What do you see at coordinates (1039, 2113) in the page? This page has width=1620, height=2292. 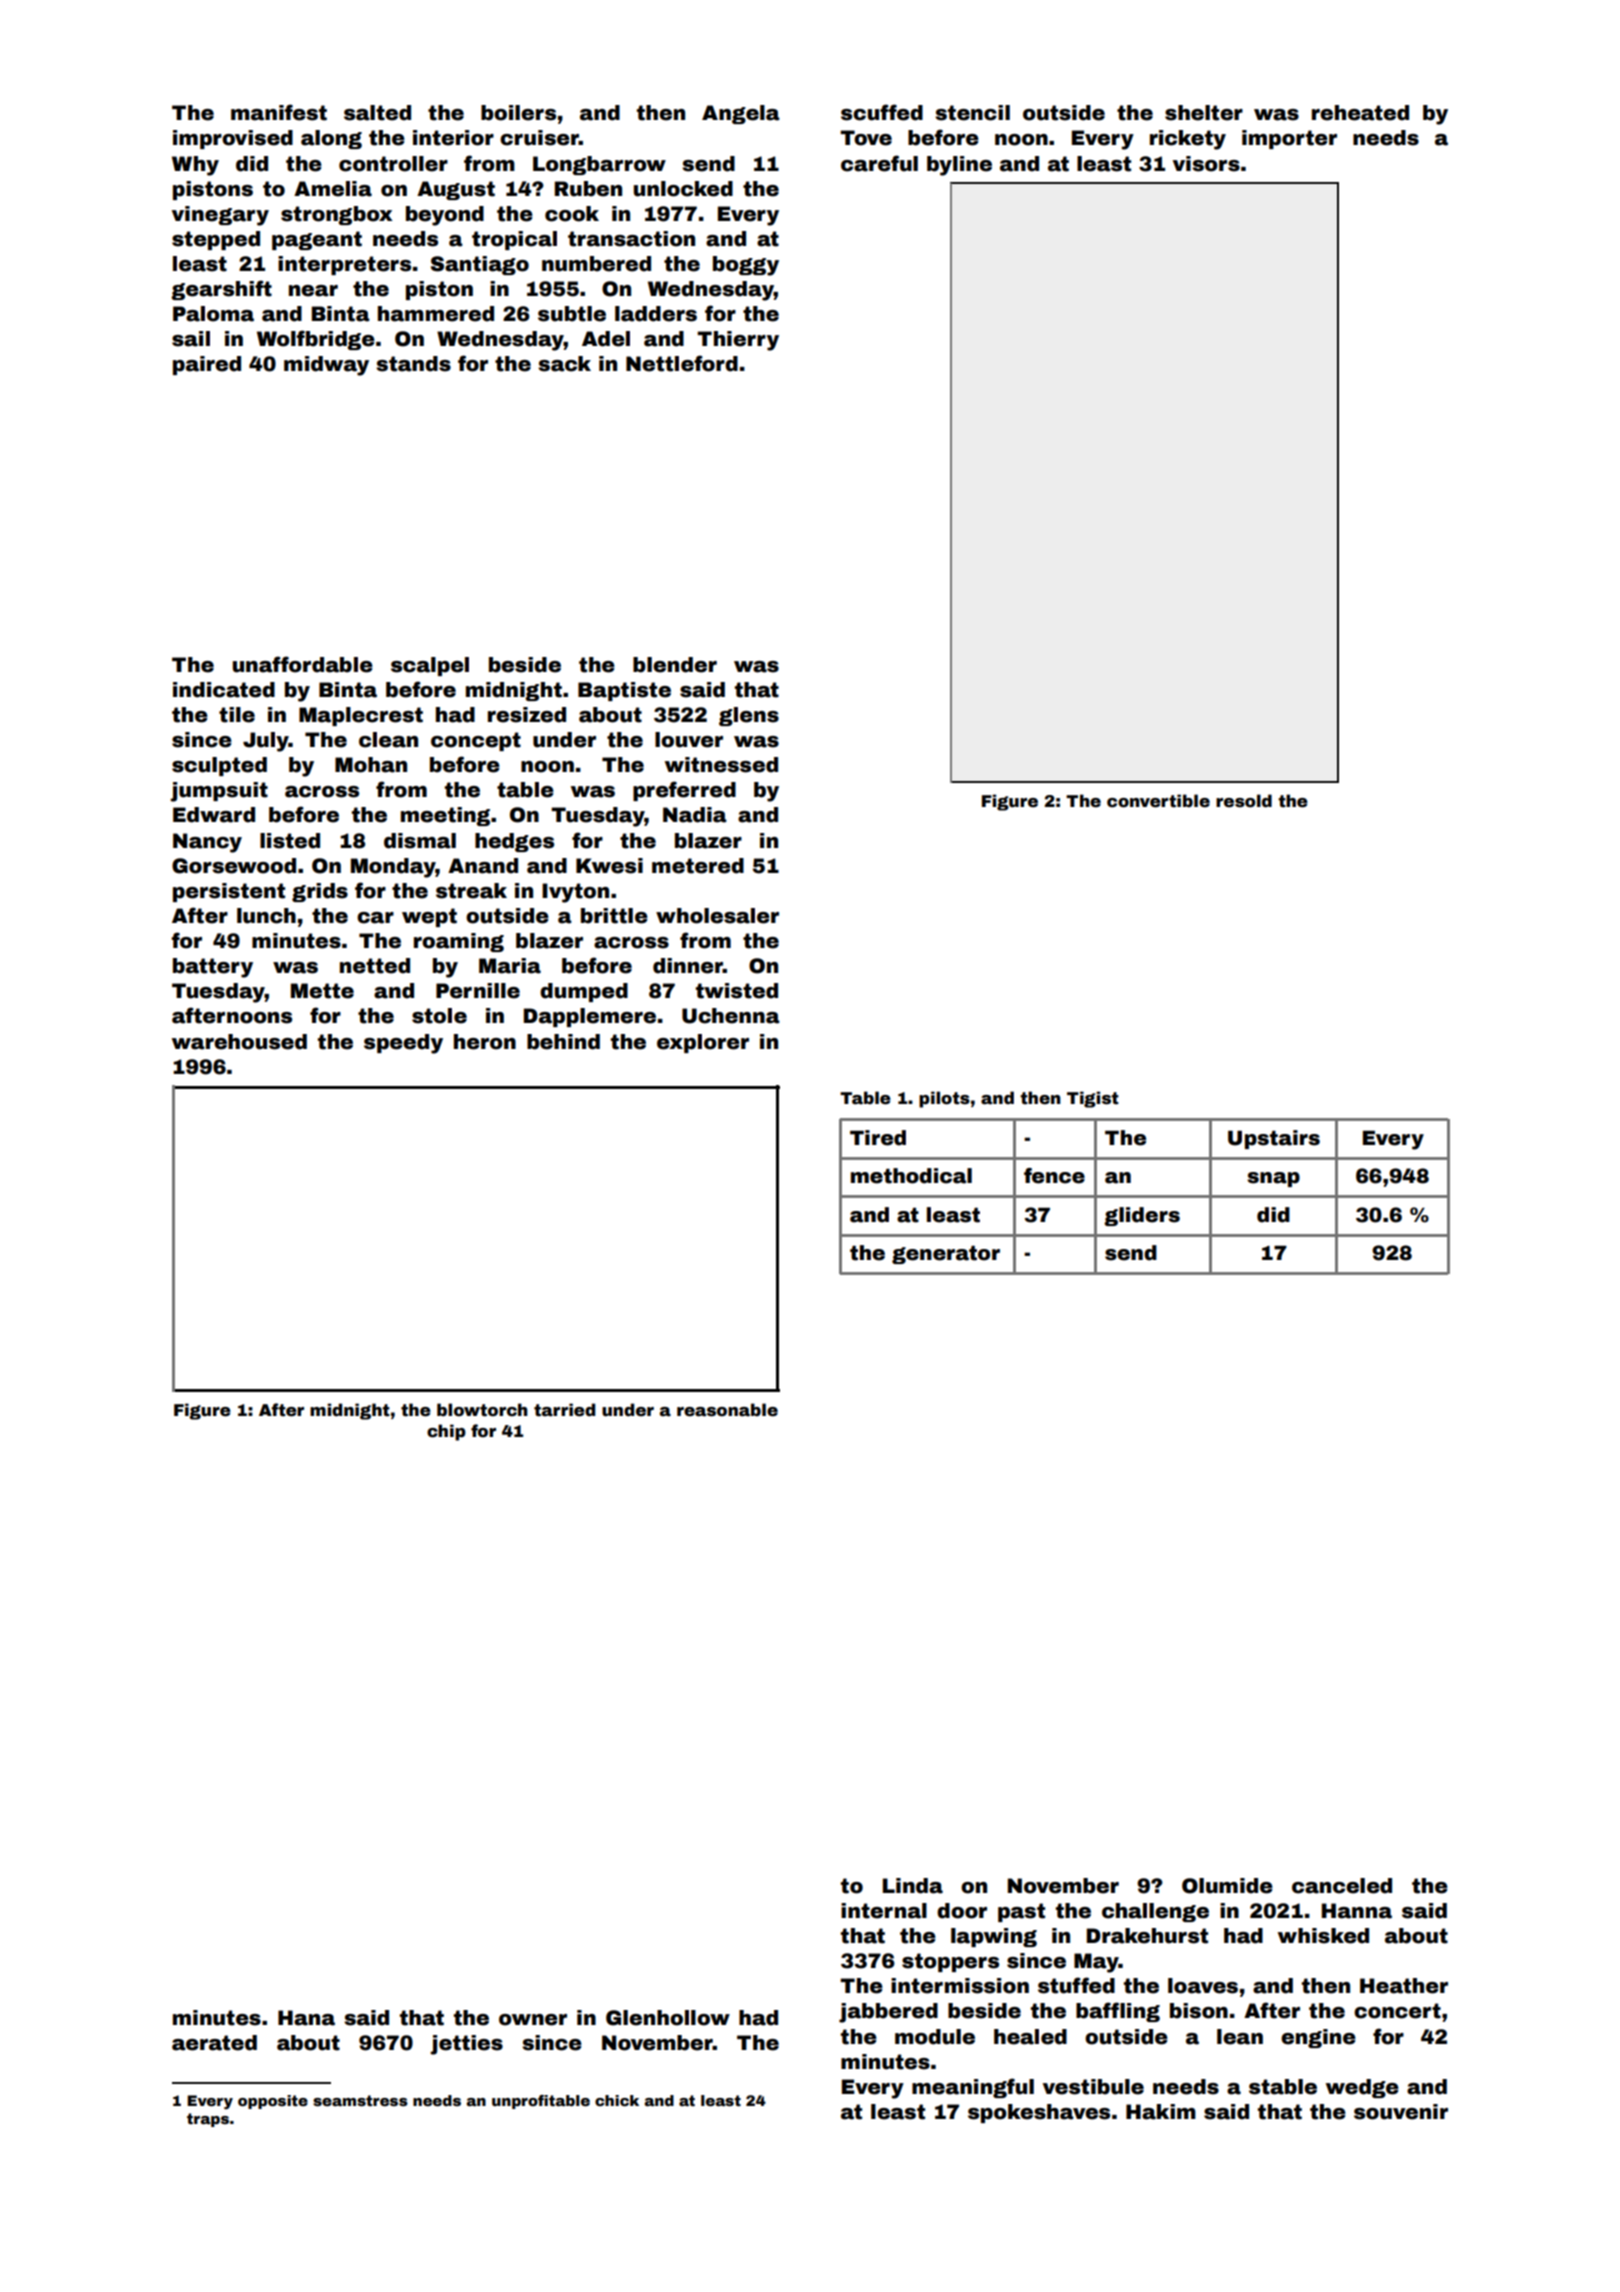 I see `spokeshaves` at bounding box center [1039, 2113].
